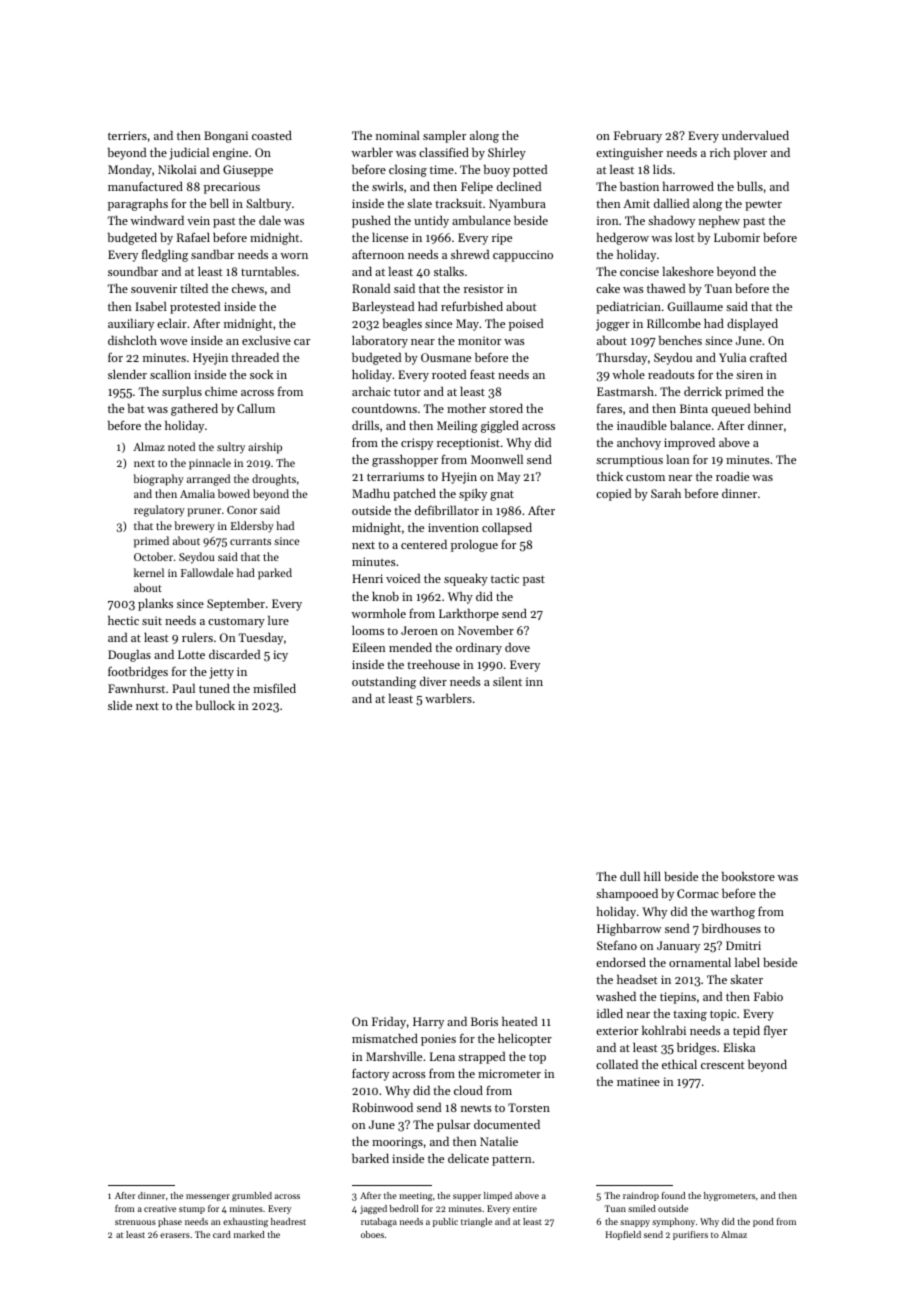  What do you see at coordinates (138, 205) in the page?
I see `paragraphs` at bounding box center [138, 205].
